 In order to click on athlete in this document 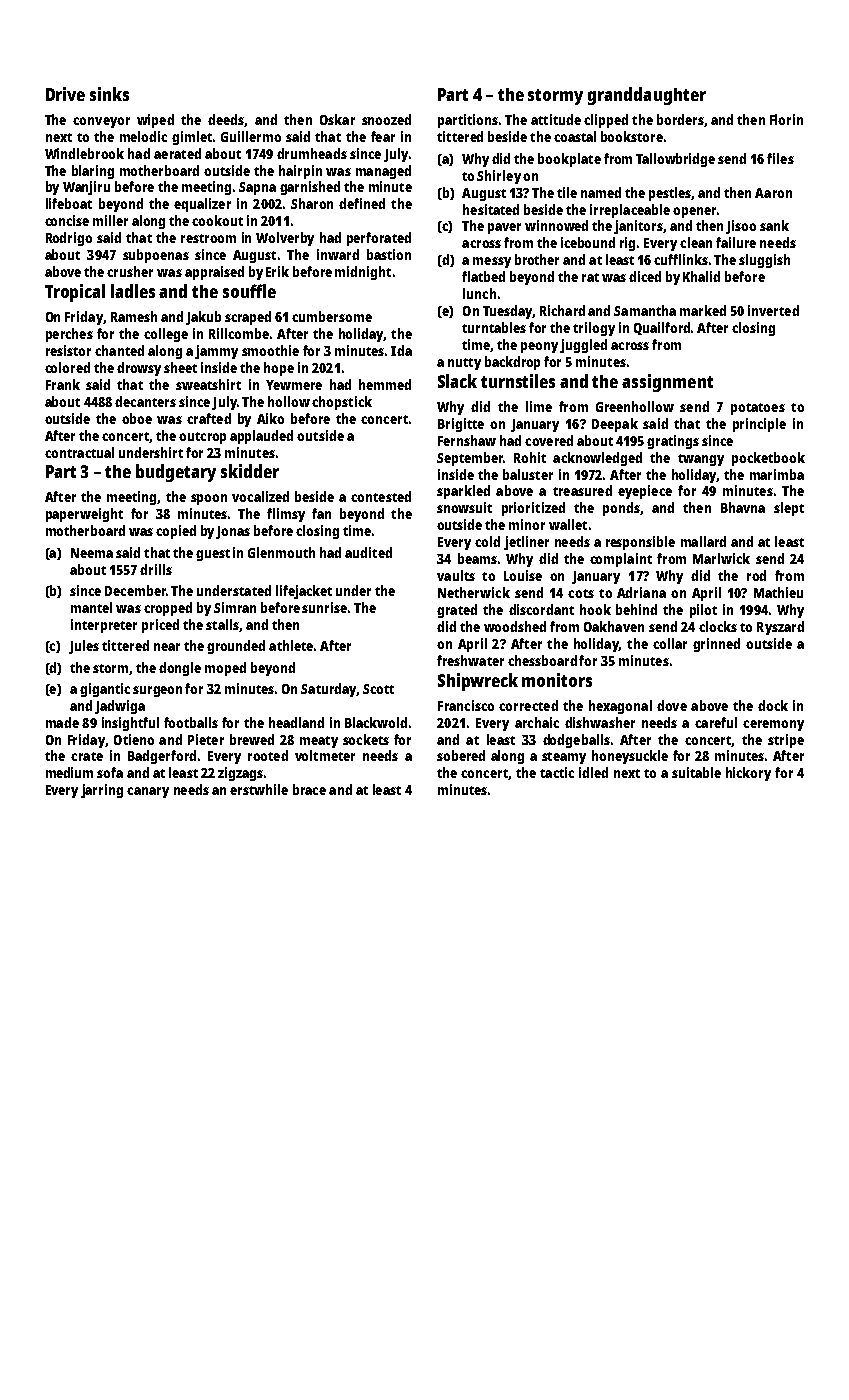, I will do `click(291, 645)`.
